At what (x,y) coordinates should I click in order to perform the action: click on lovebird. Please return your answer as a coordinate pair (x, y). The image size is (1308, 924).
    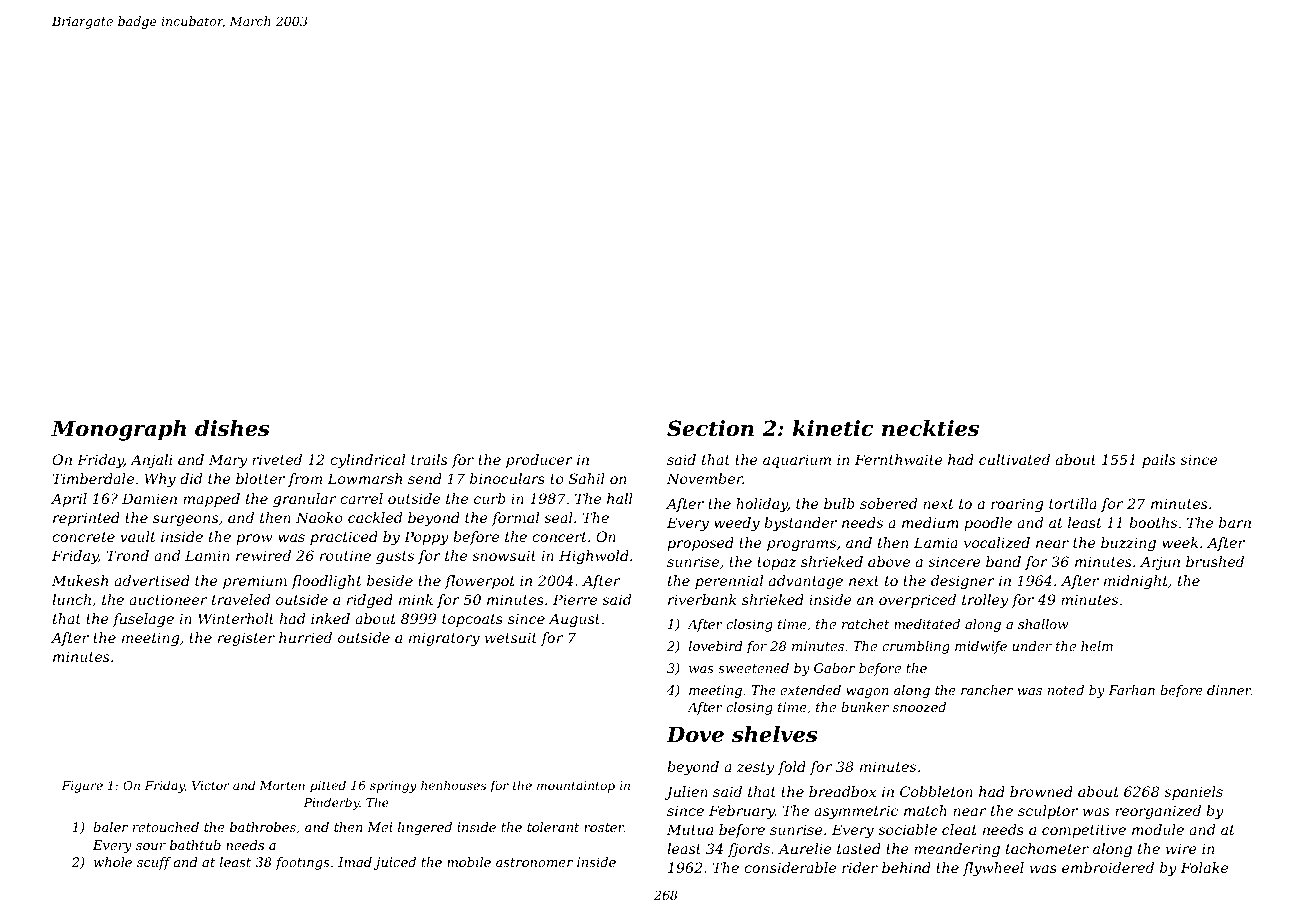
    Looking at the image, I should click on (716, 646).
